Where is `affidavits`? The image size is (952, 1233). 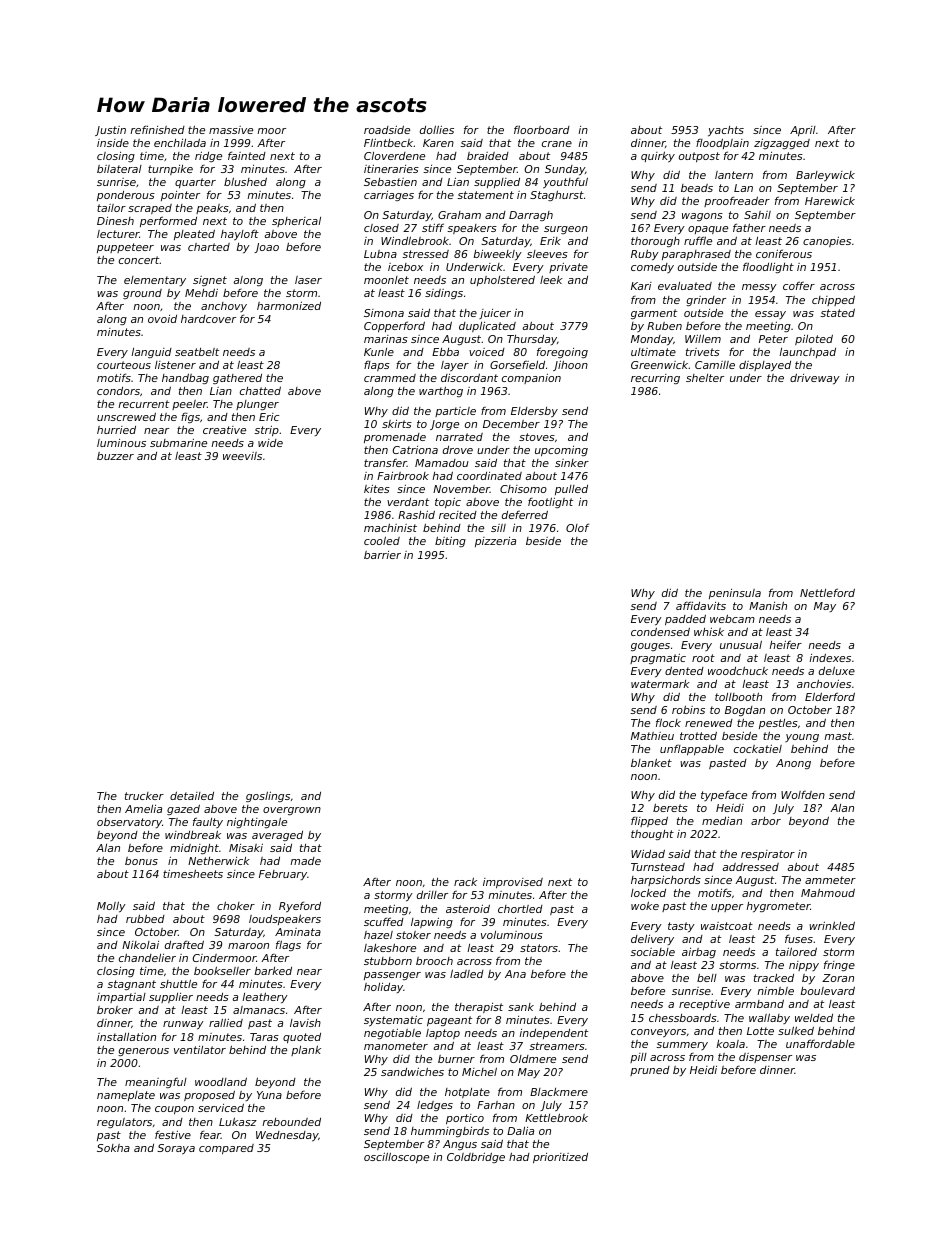
affidavits is located at coordinates (701, 605).
